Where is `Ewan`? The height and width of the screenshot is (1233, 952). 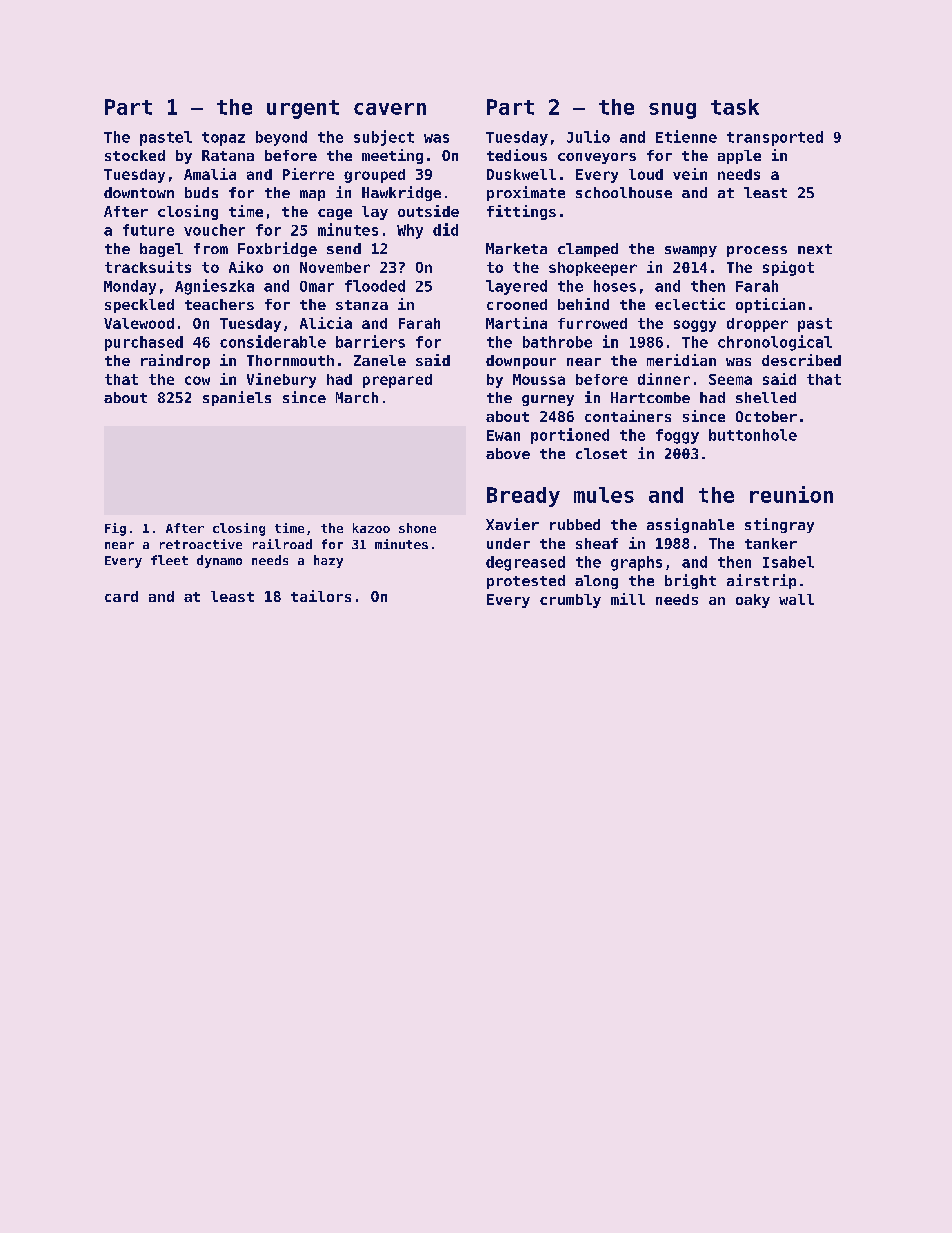
Ewan is located at coordinates (503, 435).
